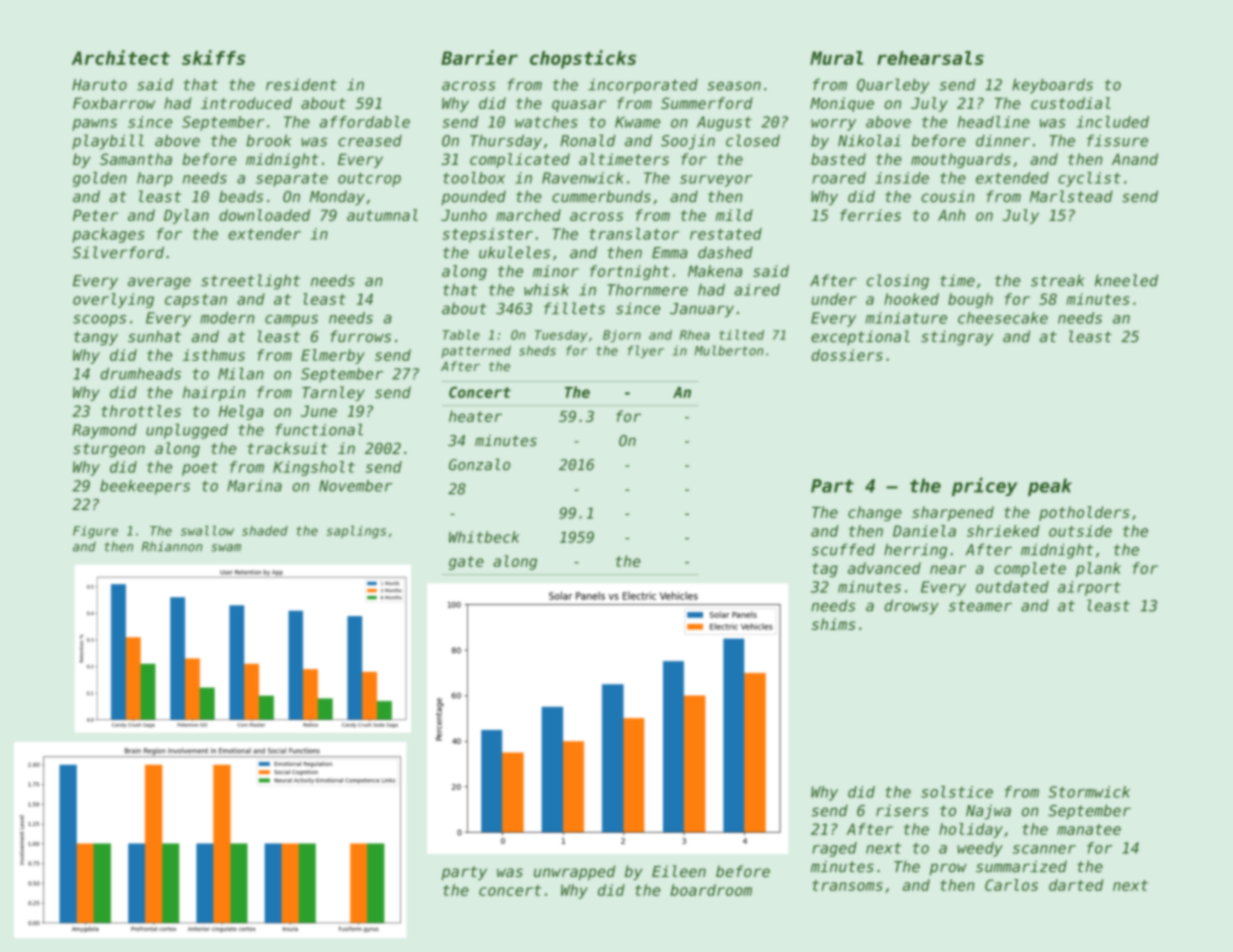 The height and width of the screenshot is (952, 1233). Describe the element at coordinates (711, 890) in the screenshot. I see `boardroom` at that location.
